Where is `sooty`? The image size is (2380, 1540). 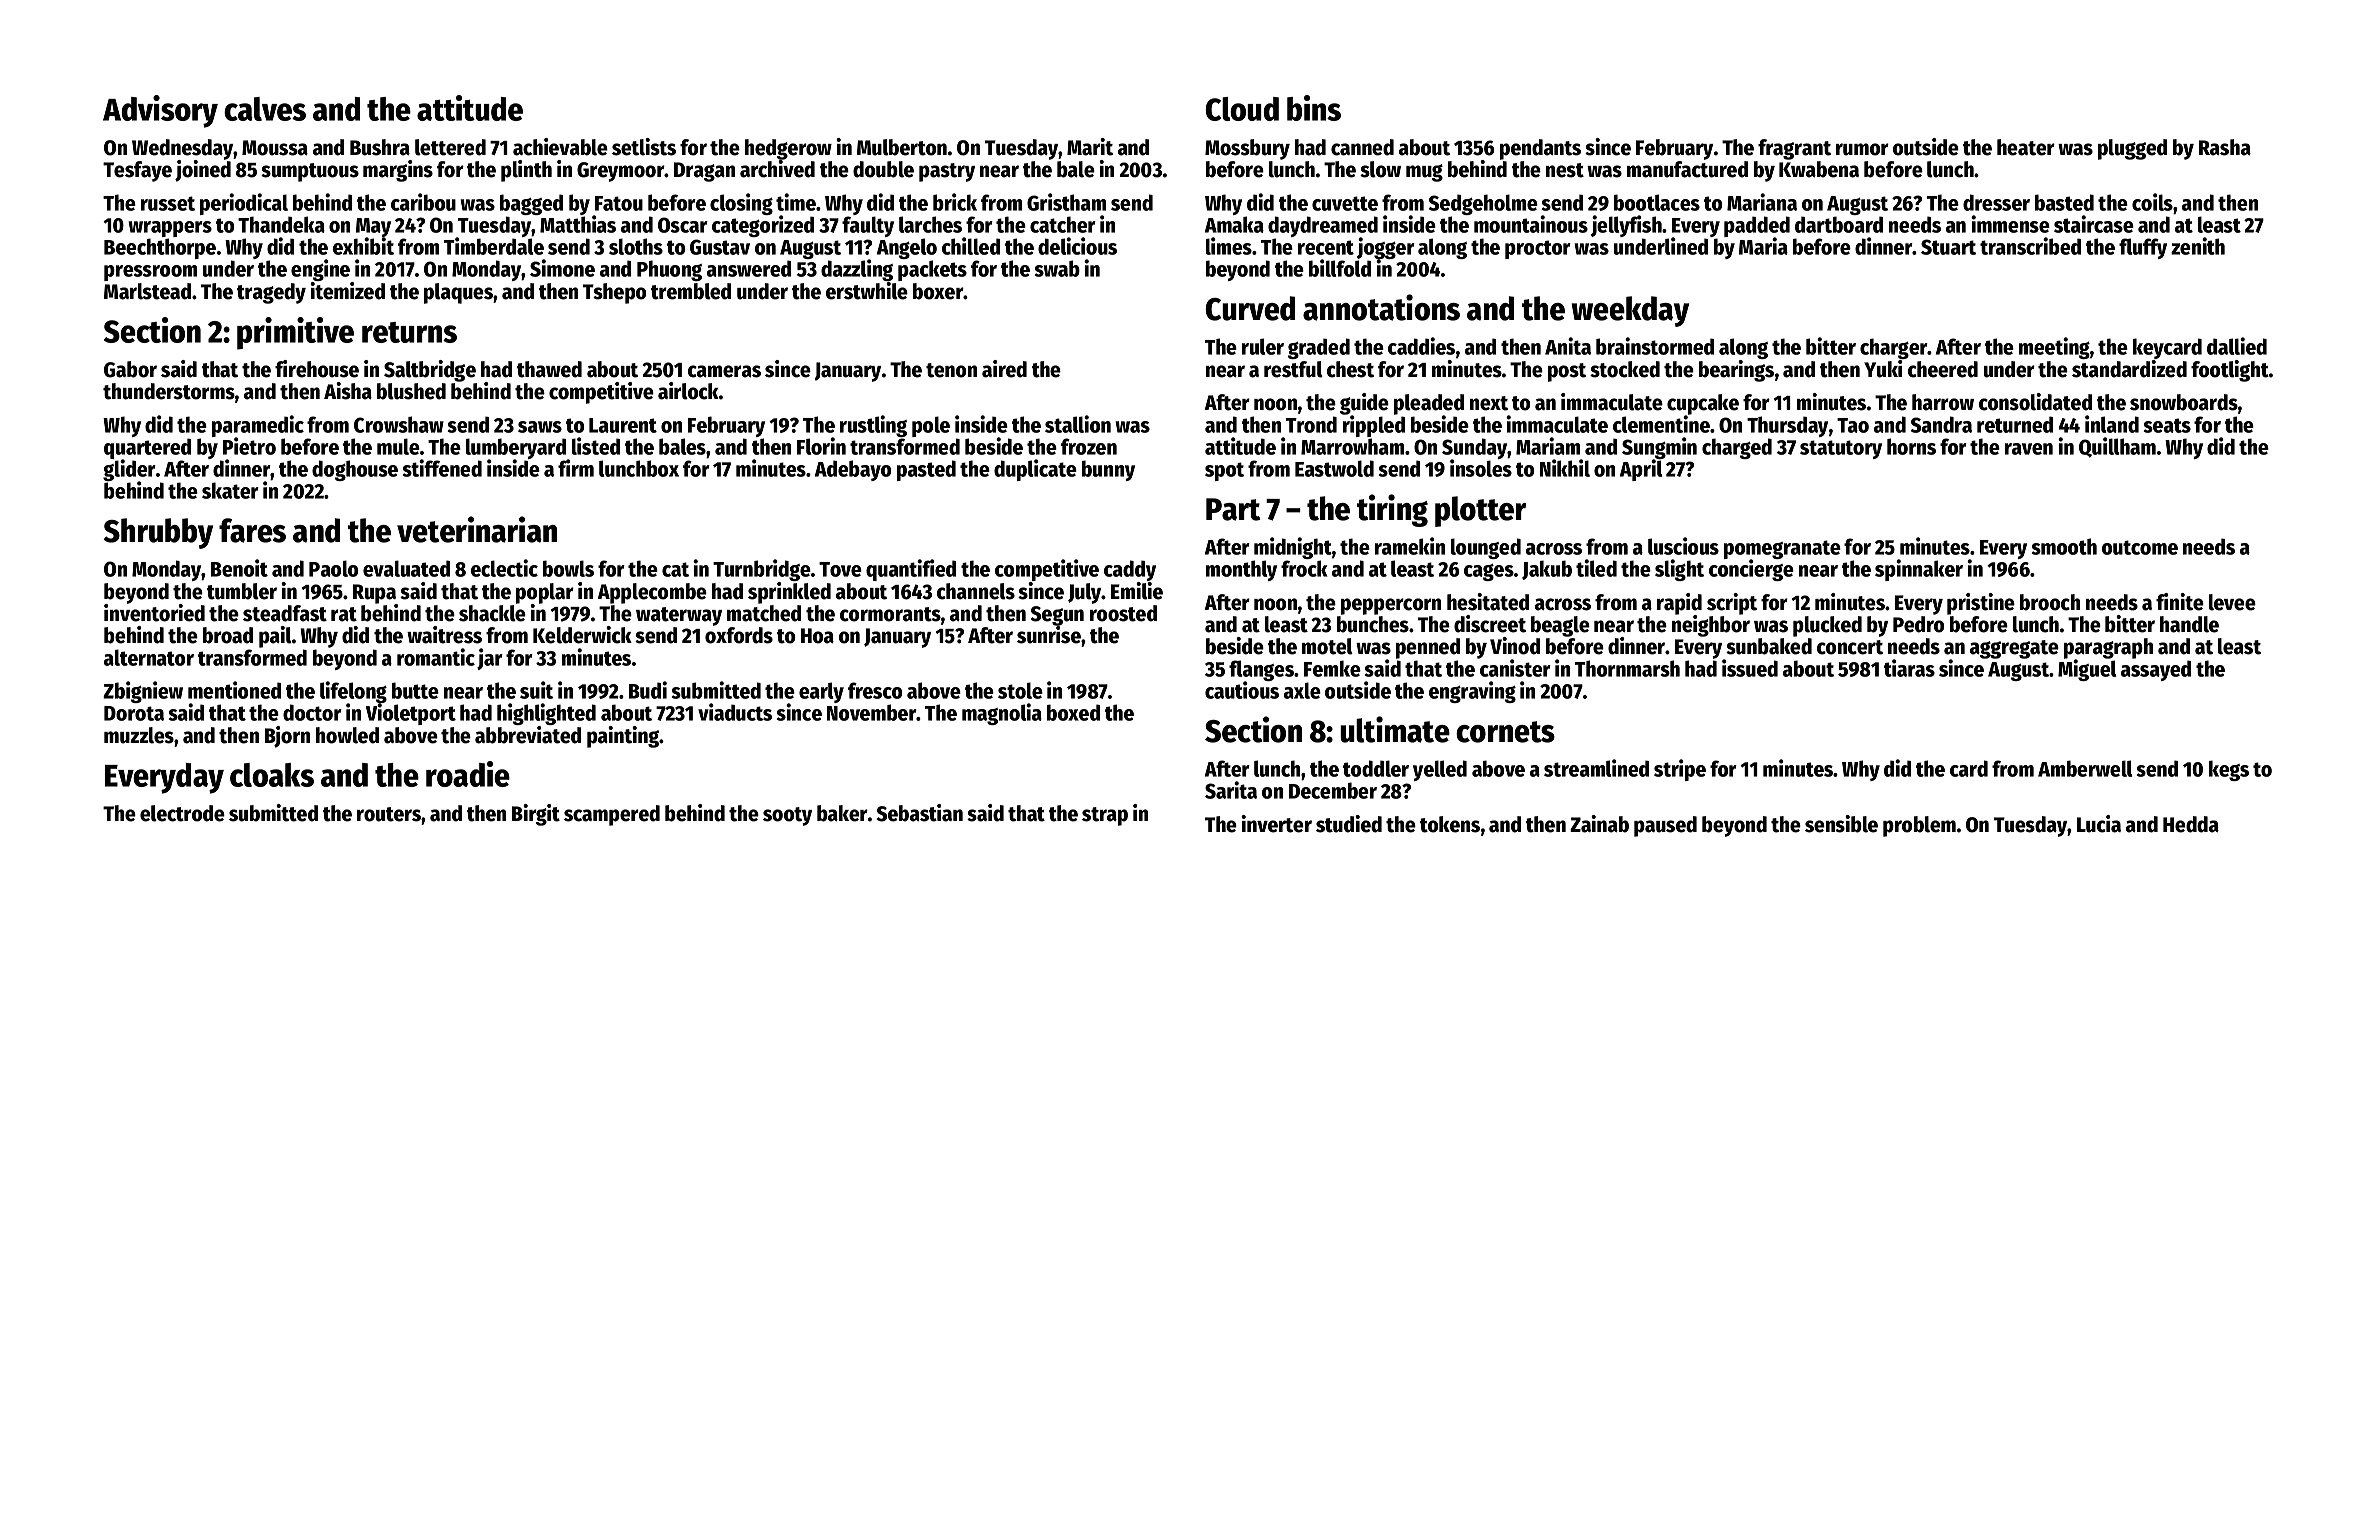 sooty is located at coordinates (787, 816).
